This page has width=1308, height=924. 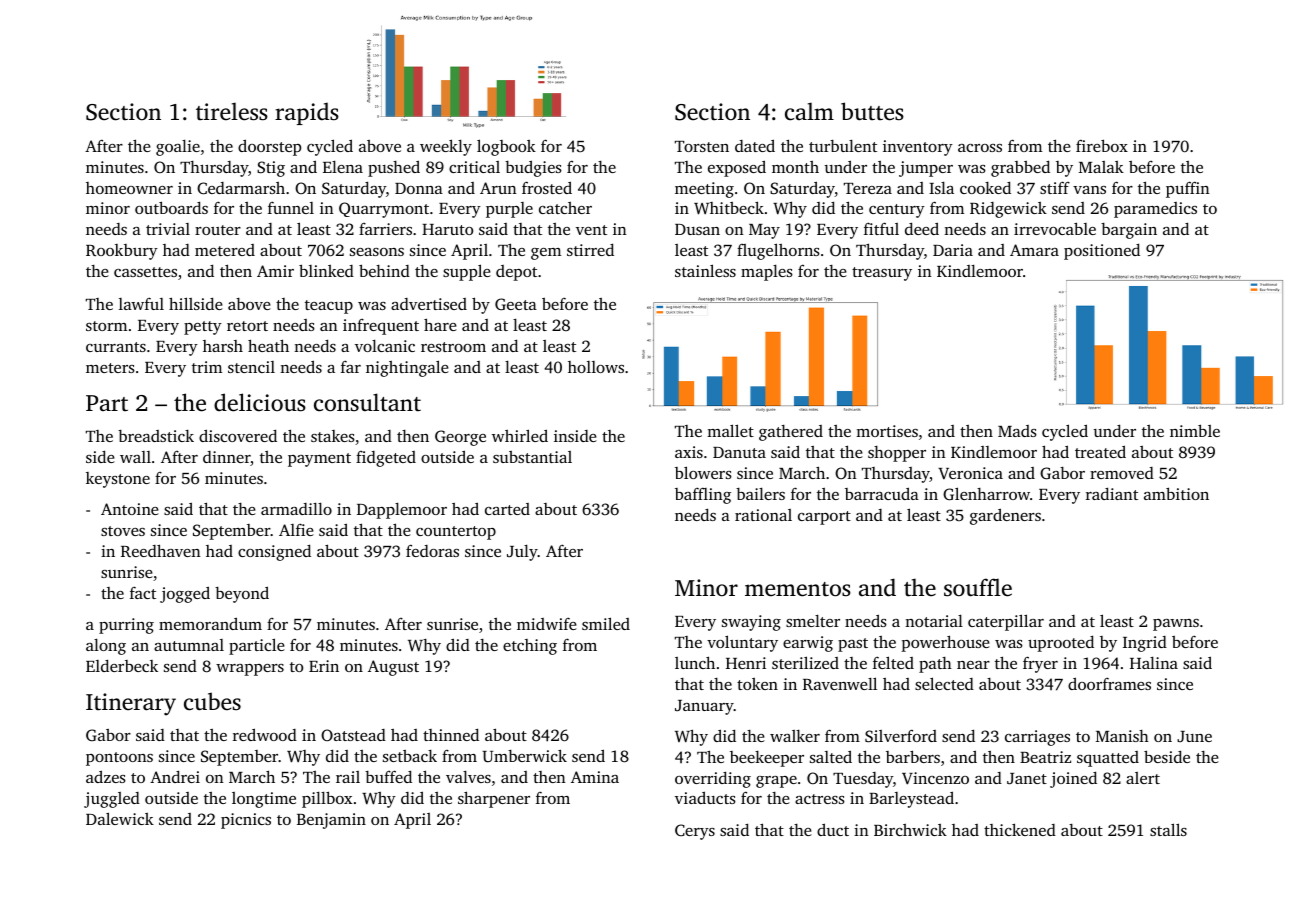 I want to click on calm, so click(x=809, y=111).
